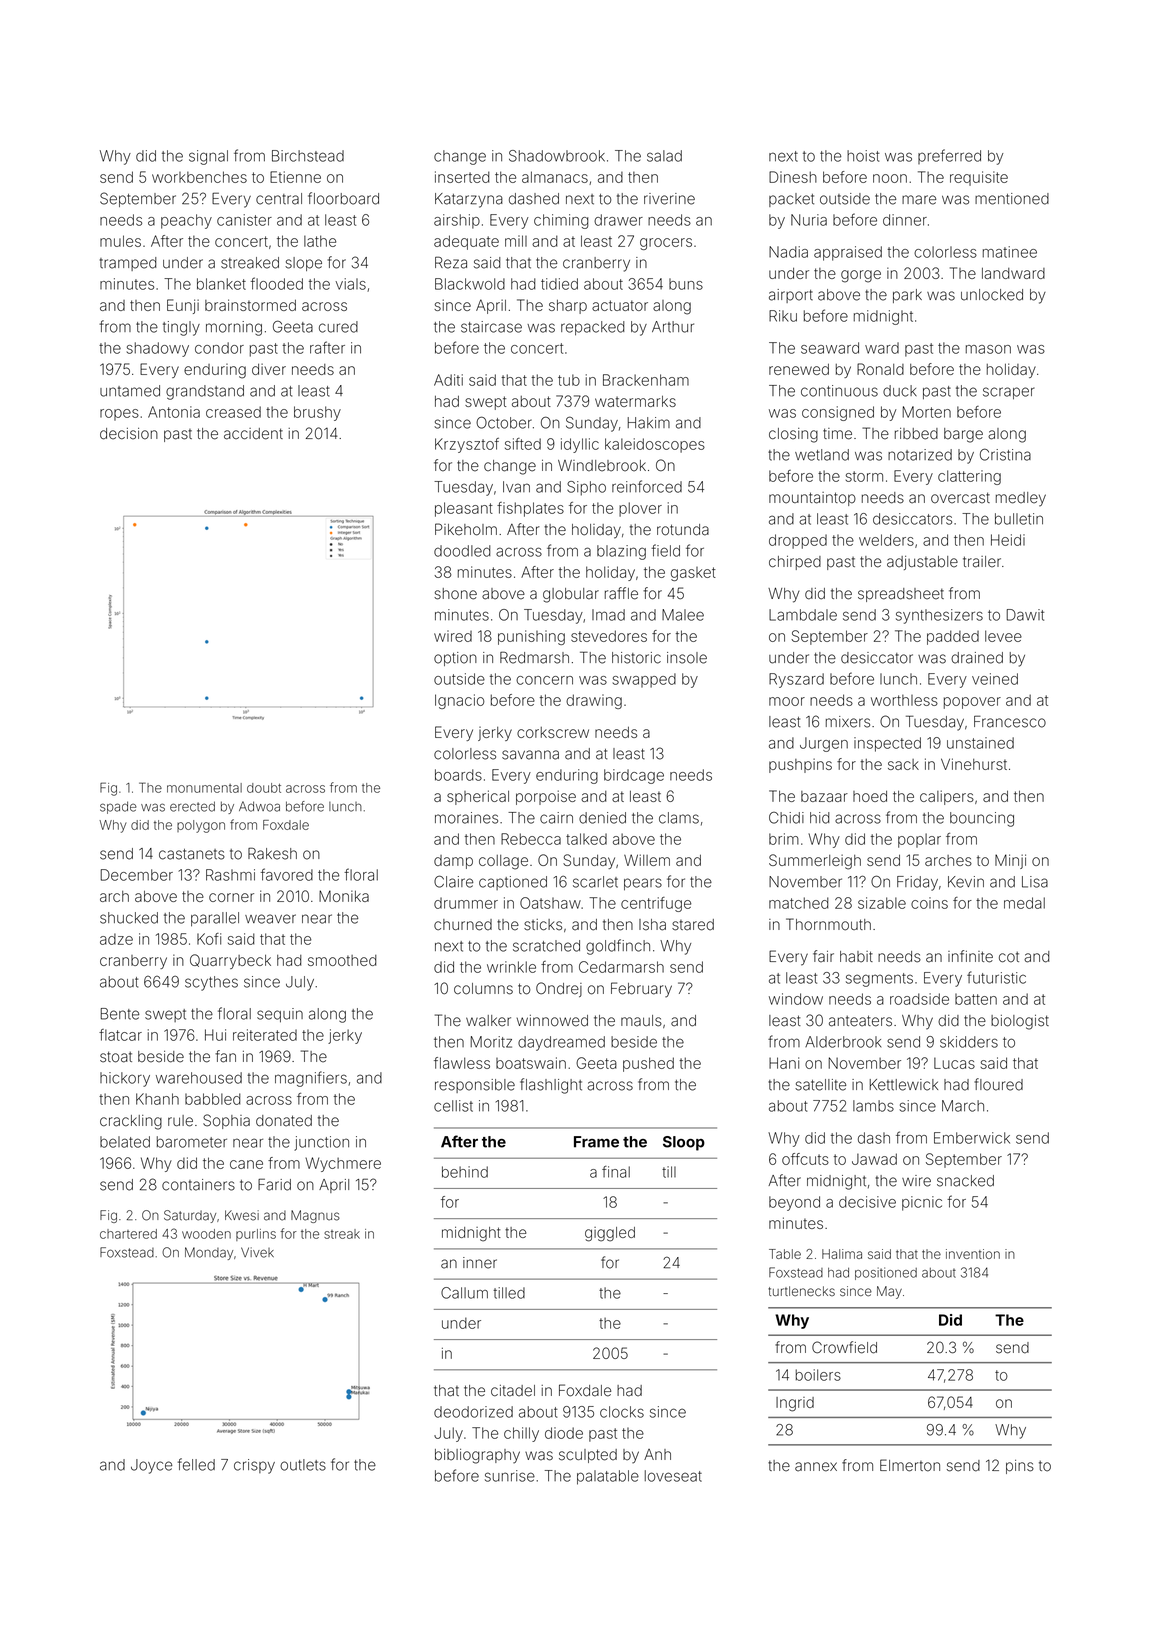 This image has height=1628, width=1151. Describe the element at coordinates (465, 1172) in the image. I see `behind` at that location.
